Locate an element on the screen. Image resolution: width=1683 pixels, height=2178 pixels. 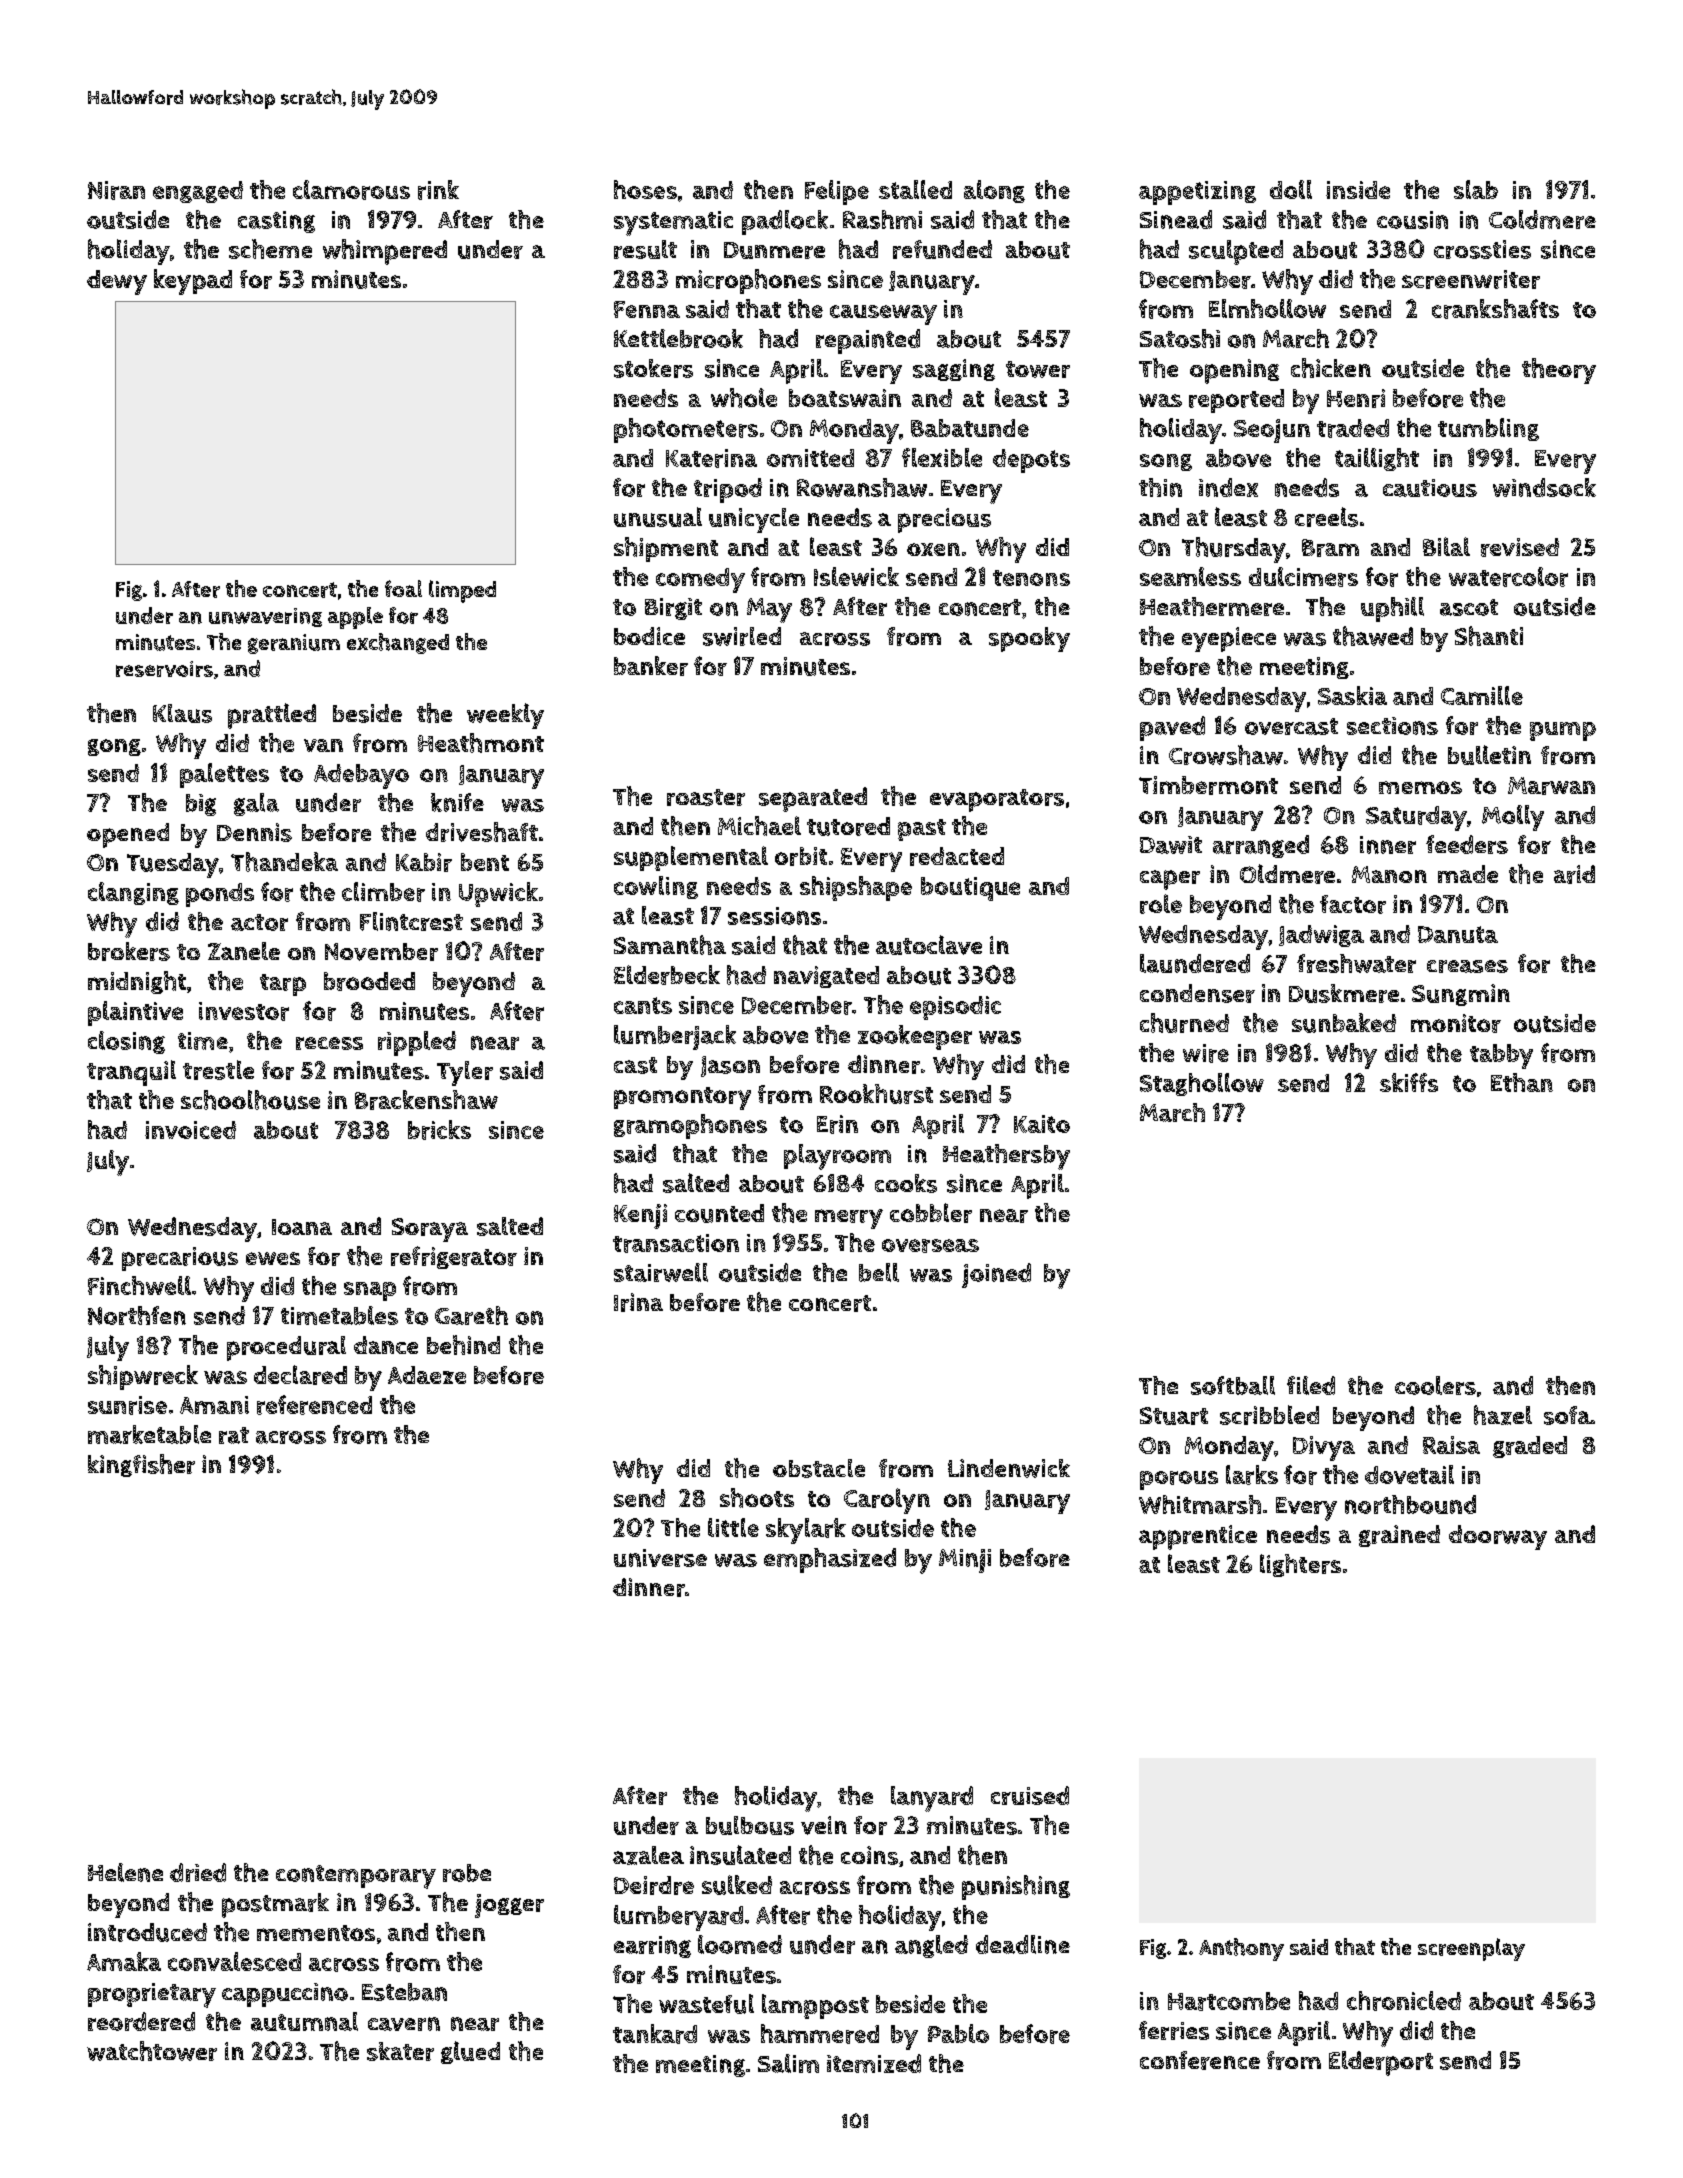
Kaito is located at coordinates (1042, 1124).
